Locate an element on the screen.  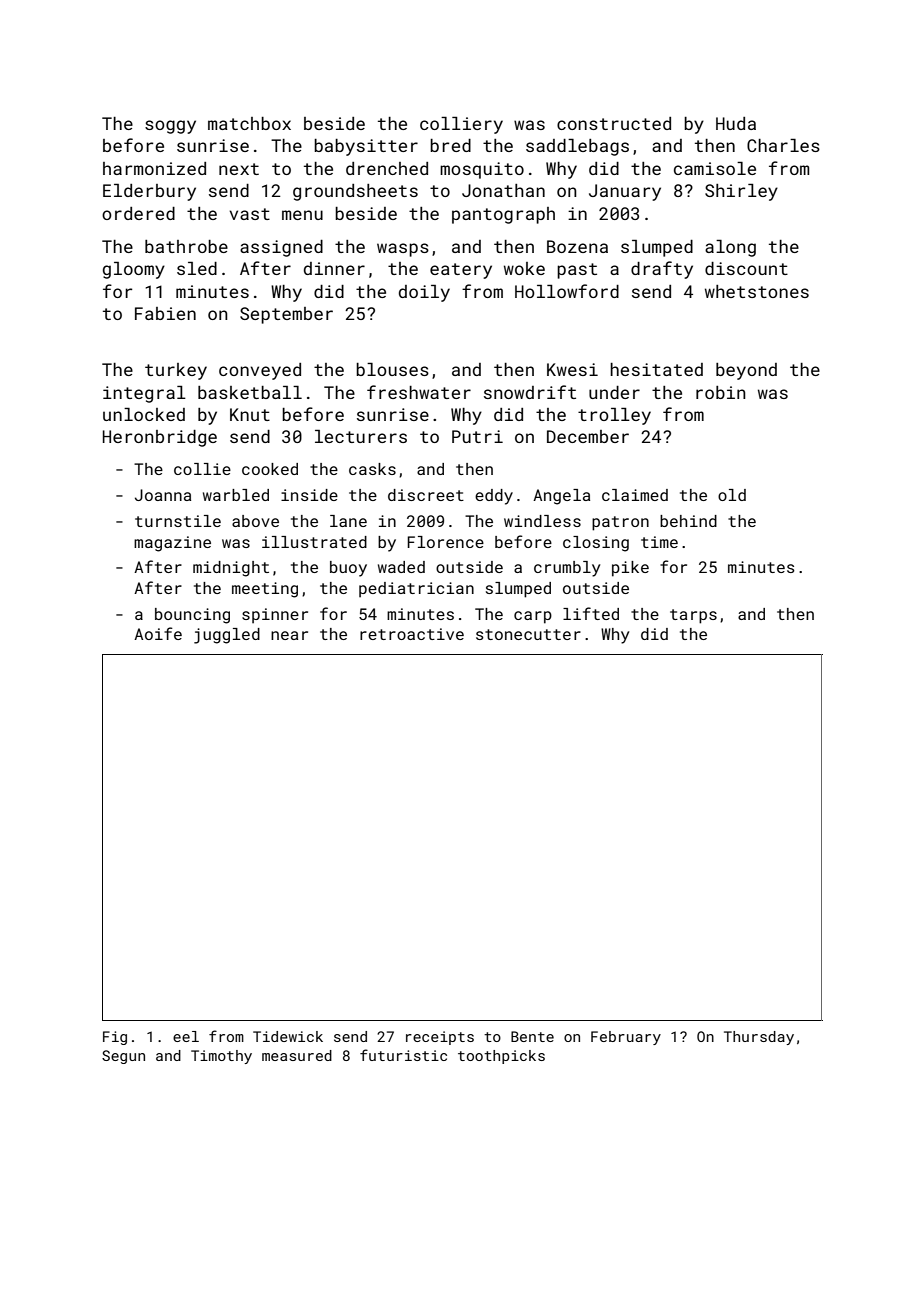
Heronbridge is located at coordinates (160, 438).
